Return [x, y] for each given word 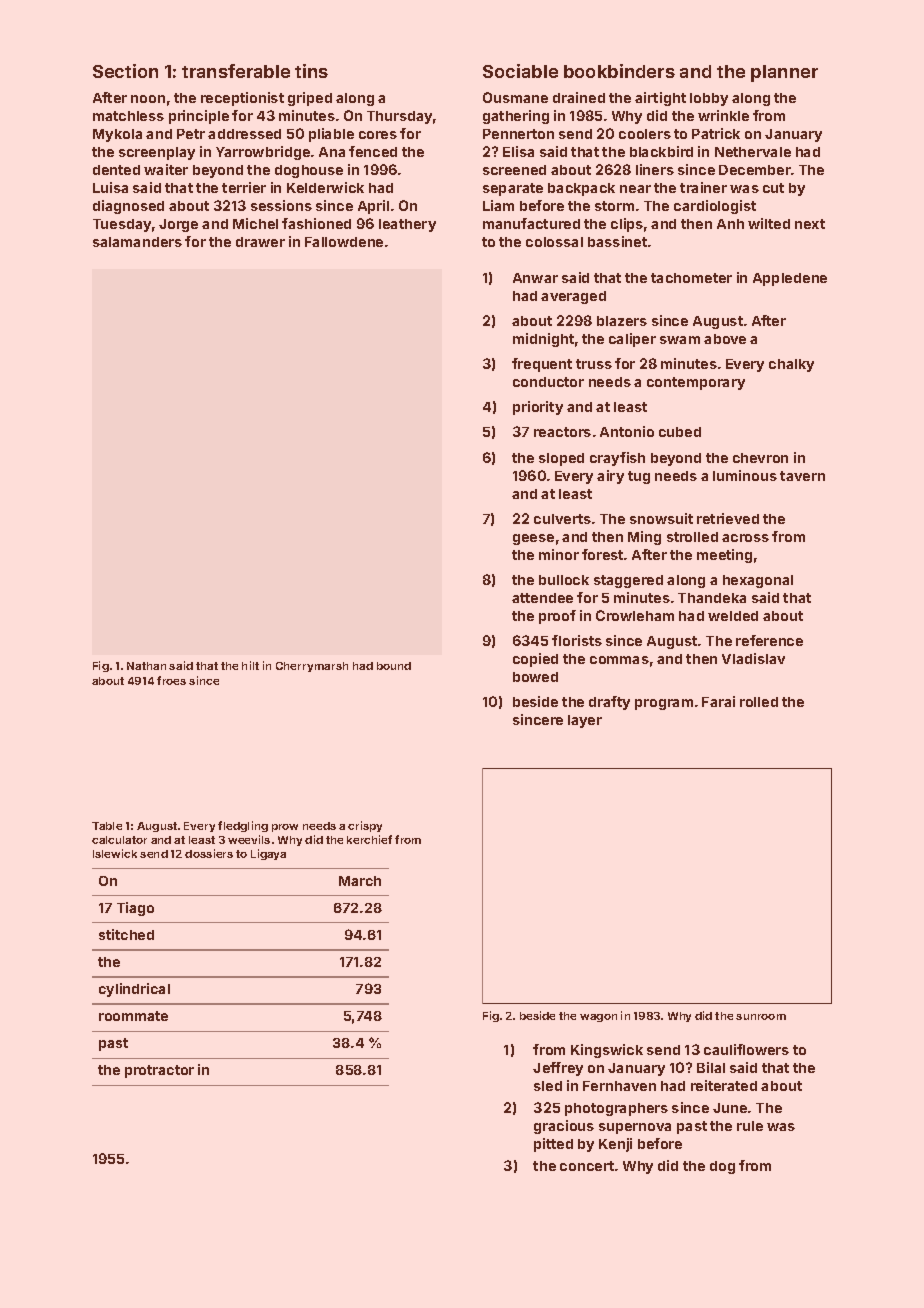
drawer [260, 242]
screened [514, 170]
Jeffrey [558, 1069]
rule [750, 1126]
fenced [373, 151]
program [664, 704]
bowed [535, 677]
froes [171, 680]
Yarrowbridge [263, 153]
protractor [159, 1071]
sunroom [761, 1017]
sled [548, 1086]
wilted [769, 223]
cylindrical [134, 990]
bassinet [617, 241]
